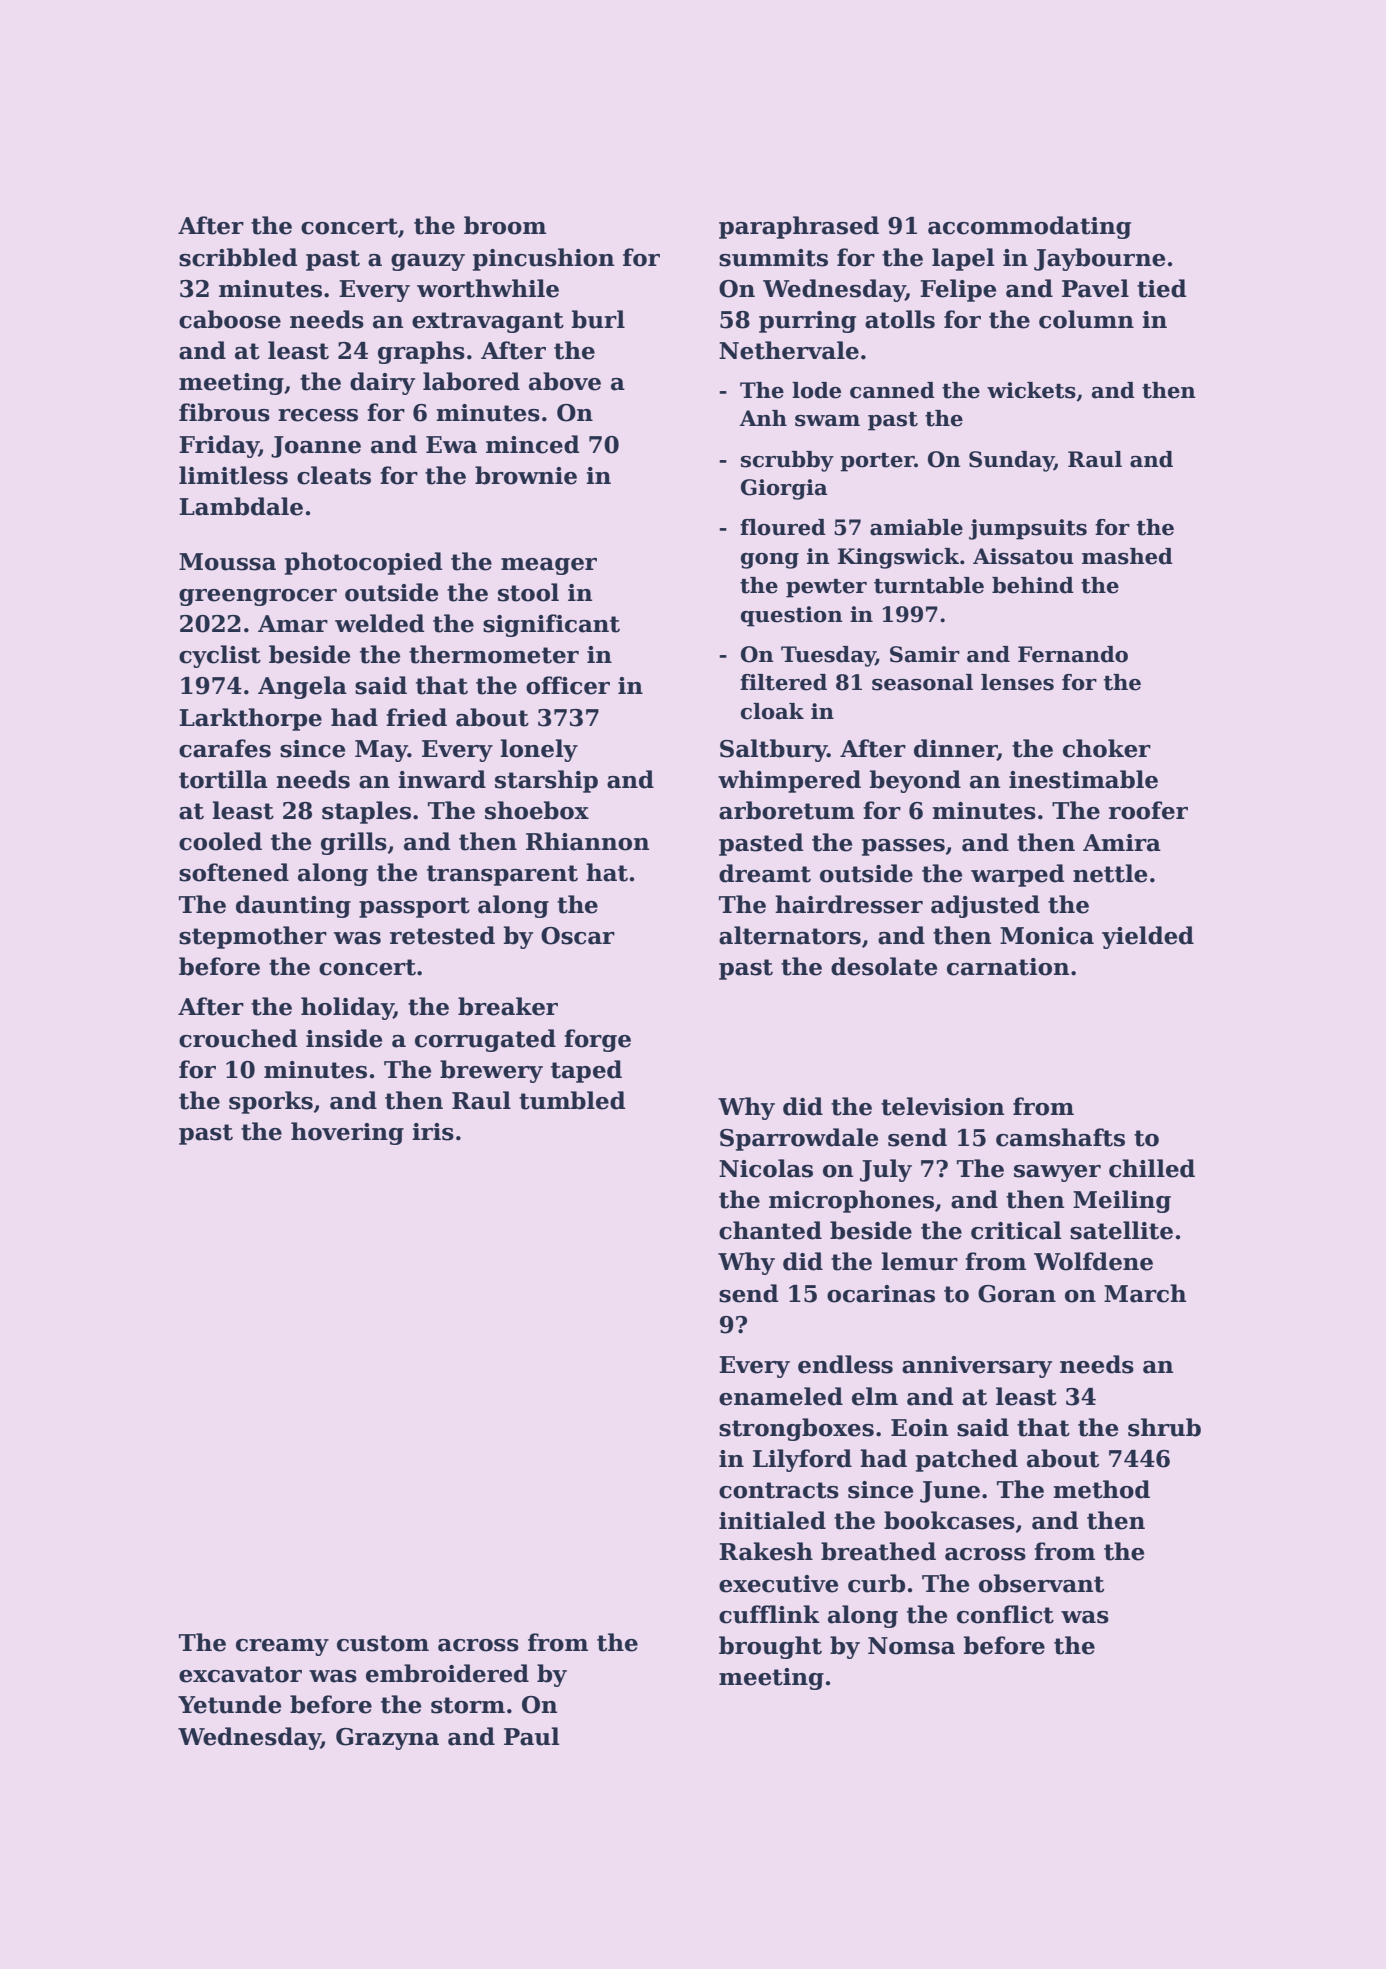 The image size is (1386, 1969). I want to click on lenses, so click(1017, 682).
